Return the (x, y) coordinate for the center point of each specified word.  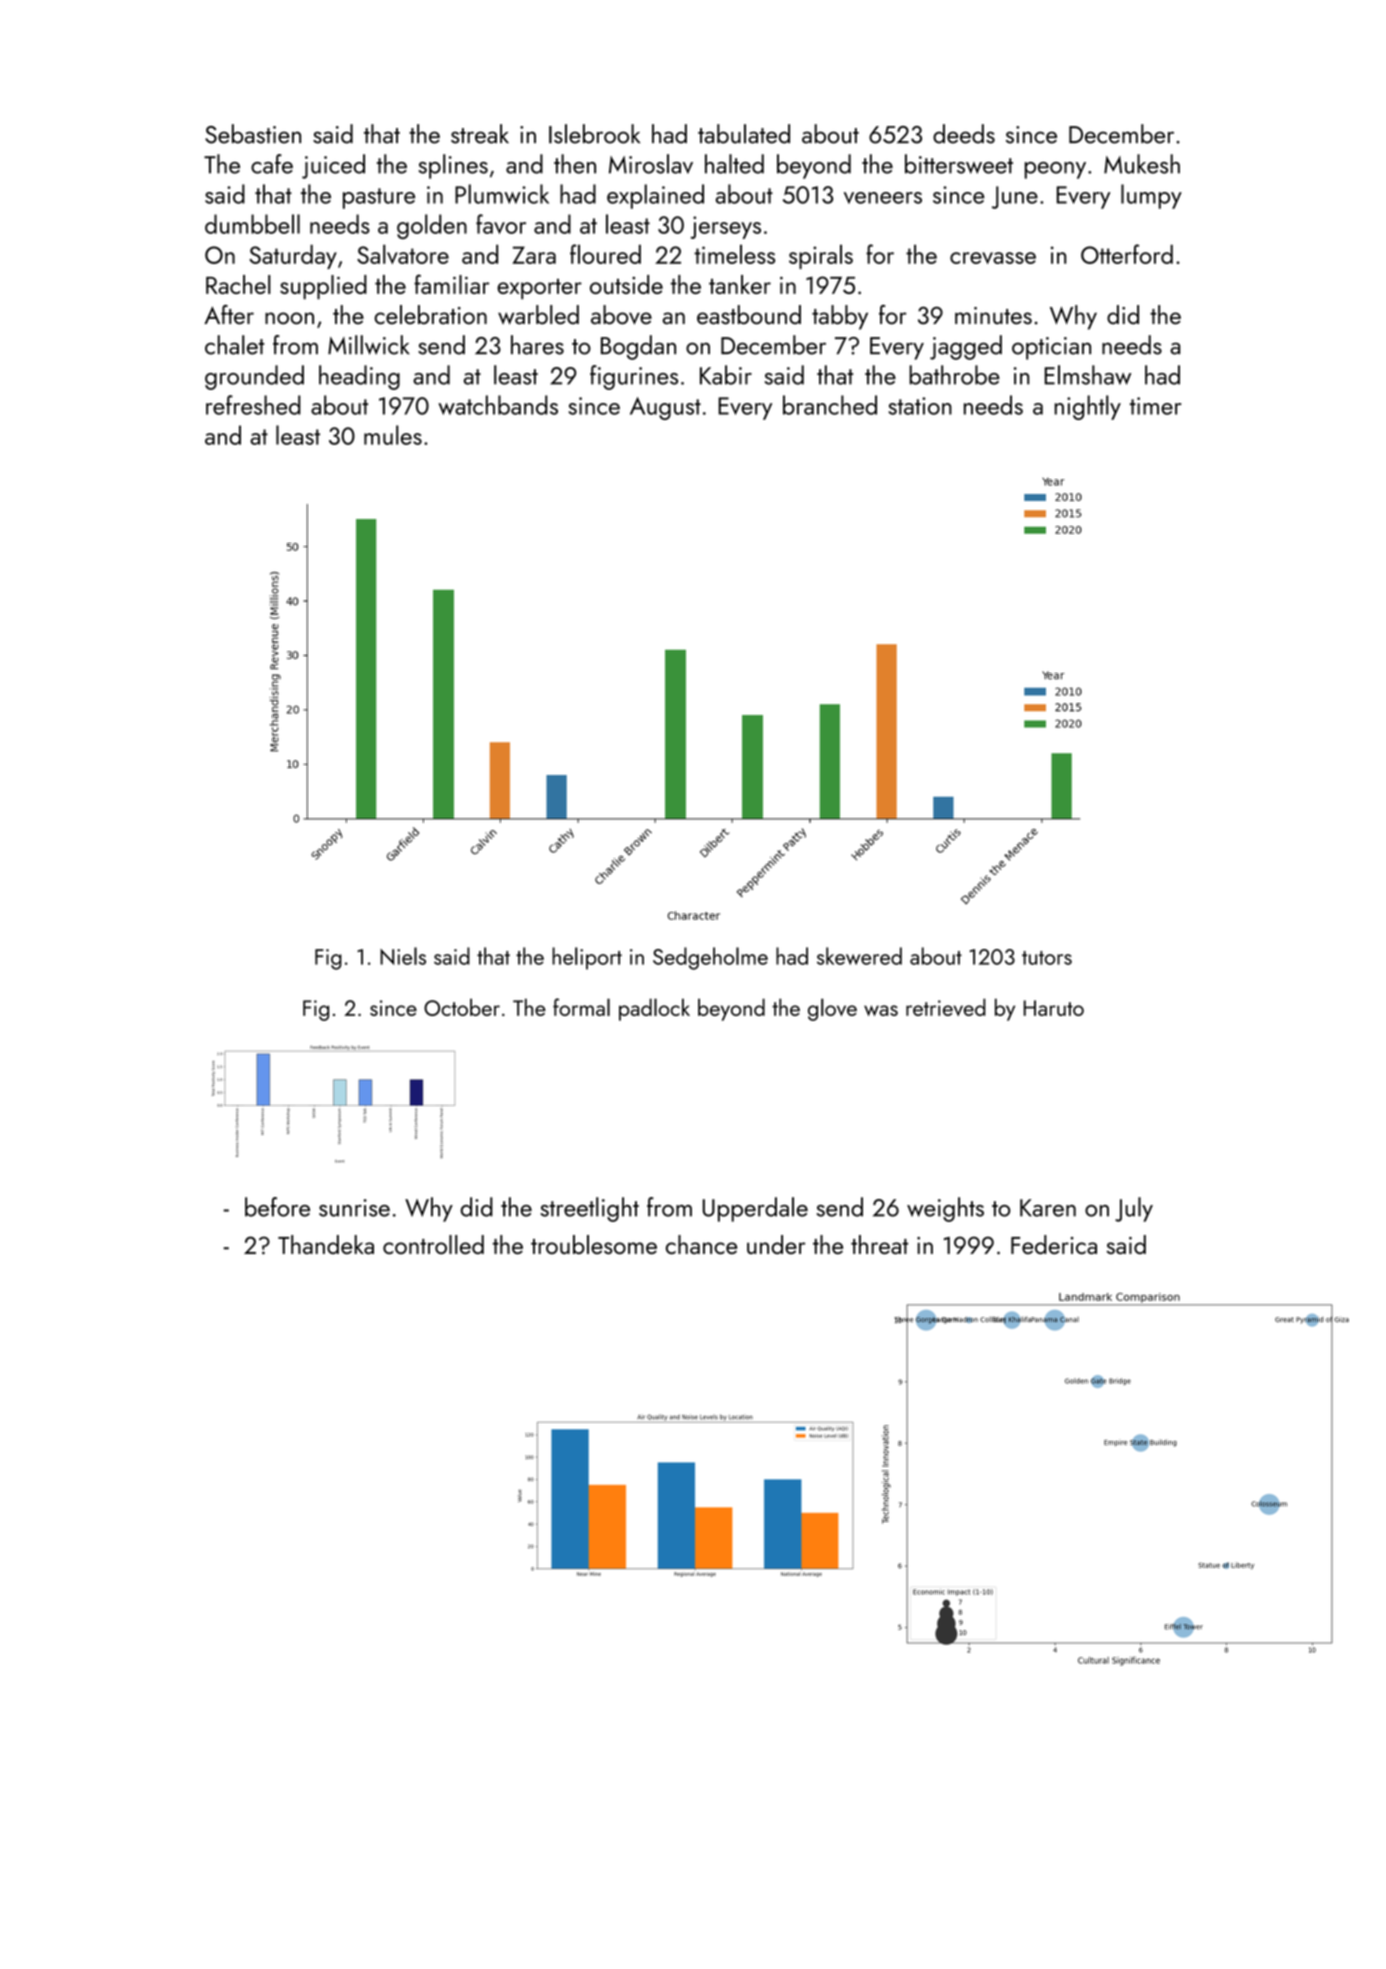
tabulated (744, 134)
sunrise (354, 1208)
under (776, 1244)
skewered (859, 956)
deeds (964, 134)
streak (480, 134)
